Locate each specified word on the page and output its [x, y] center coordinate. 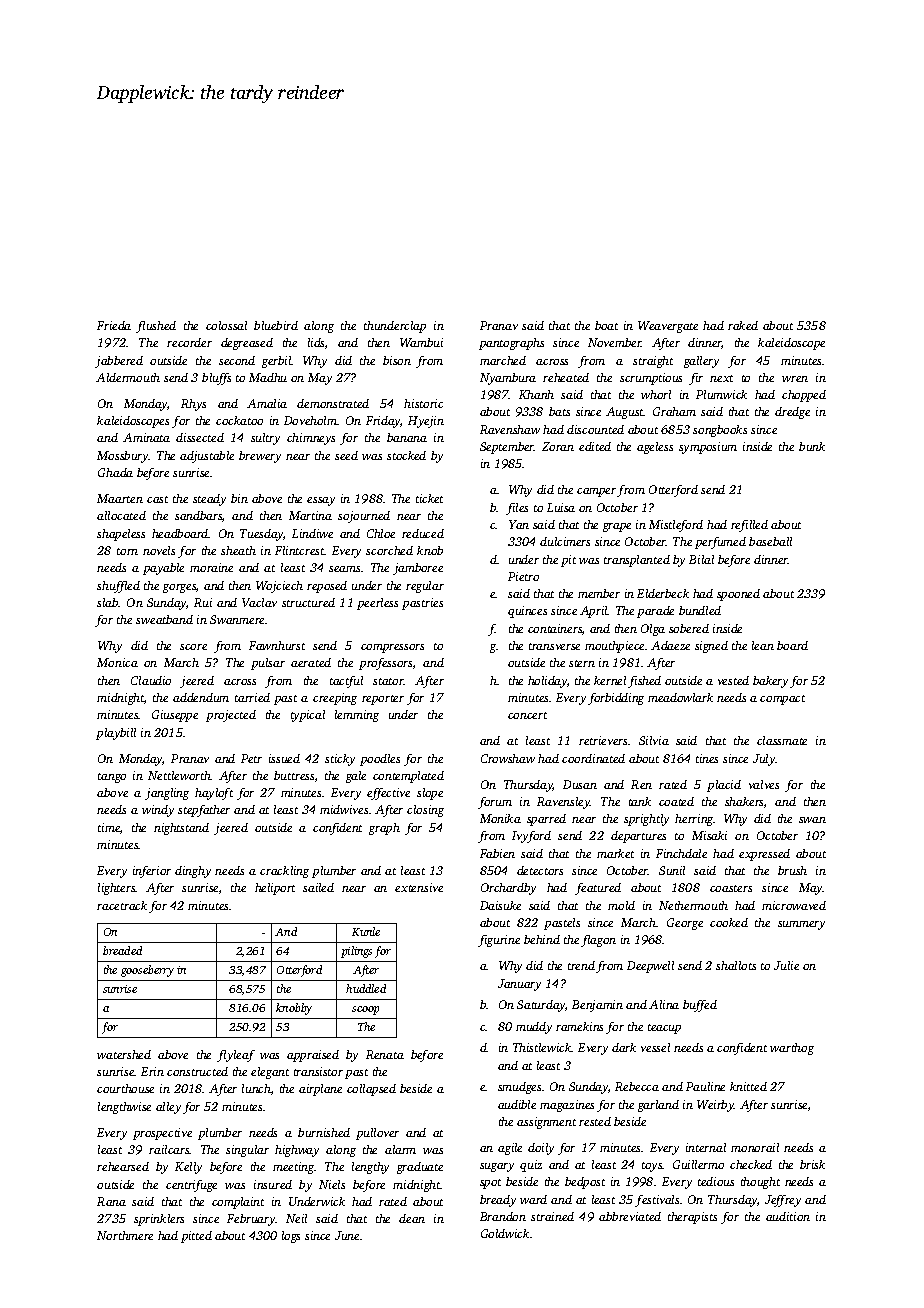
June [347, 1235]
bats [559, 411]
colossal [226, 325]
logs [291, 1237]
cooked [729, 922]
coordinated [593, 758]
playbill [116, 734]
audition [788, 1216]
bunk [812, 446]
